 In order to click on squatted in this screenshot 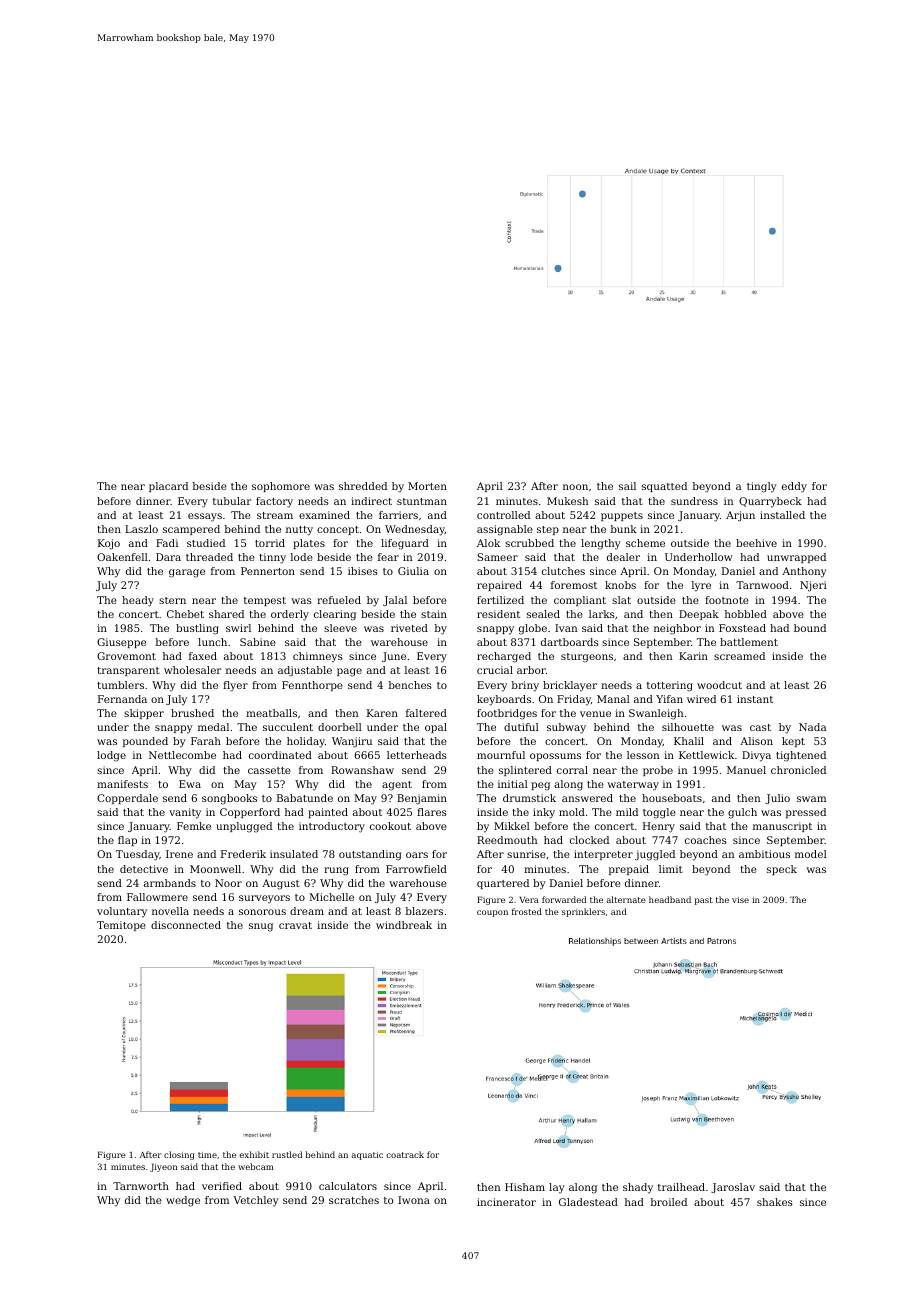, I will do `click(664, 487)`.
